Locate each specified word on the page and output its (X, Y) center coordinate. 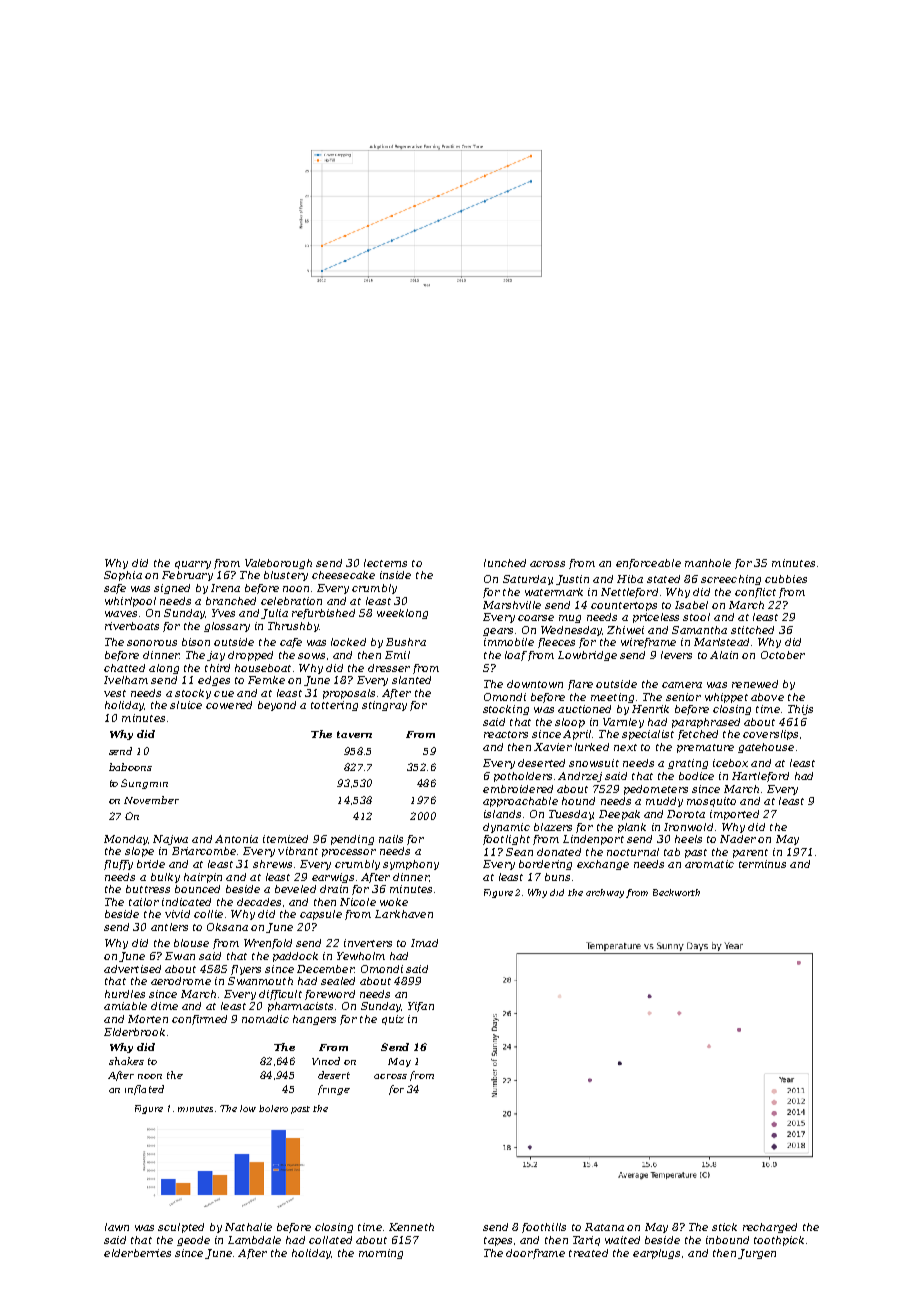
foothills (544, 1228)
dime (164, 1006)
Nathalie (248, 1227)
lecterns (385, 563)
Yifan (421, 1007)
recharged (770, 1228)
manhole (708, 563)
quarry (193, 565)
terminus (762, 864)
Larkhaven (404, 914)
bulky (165, 878)
